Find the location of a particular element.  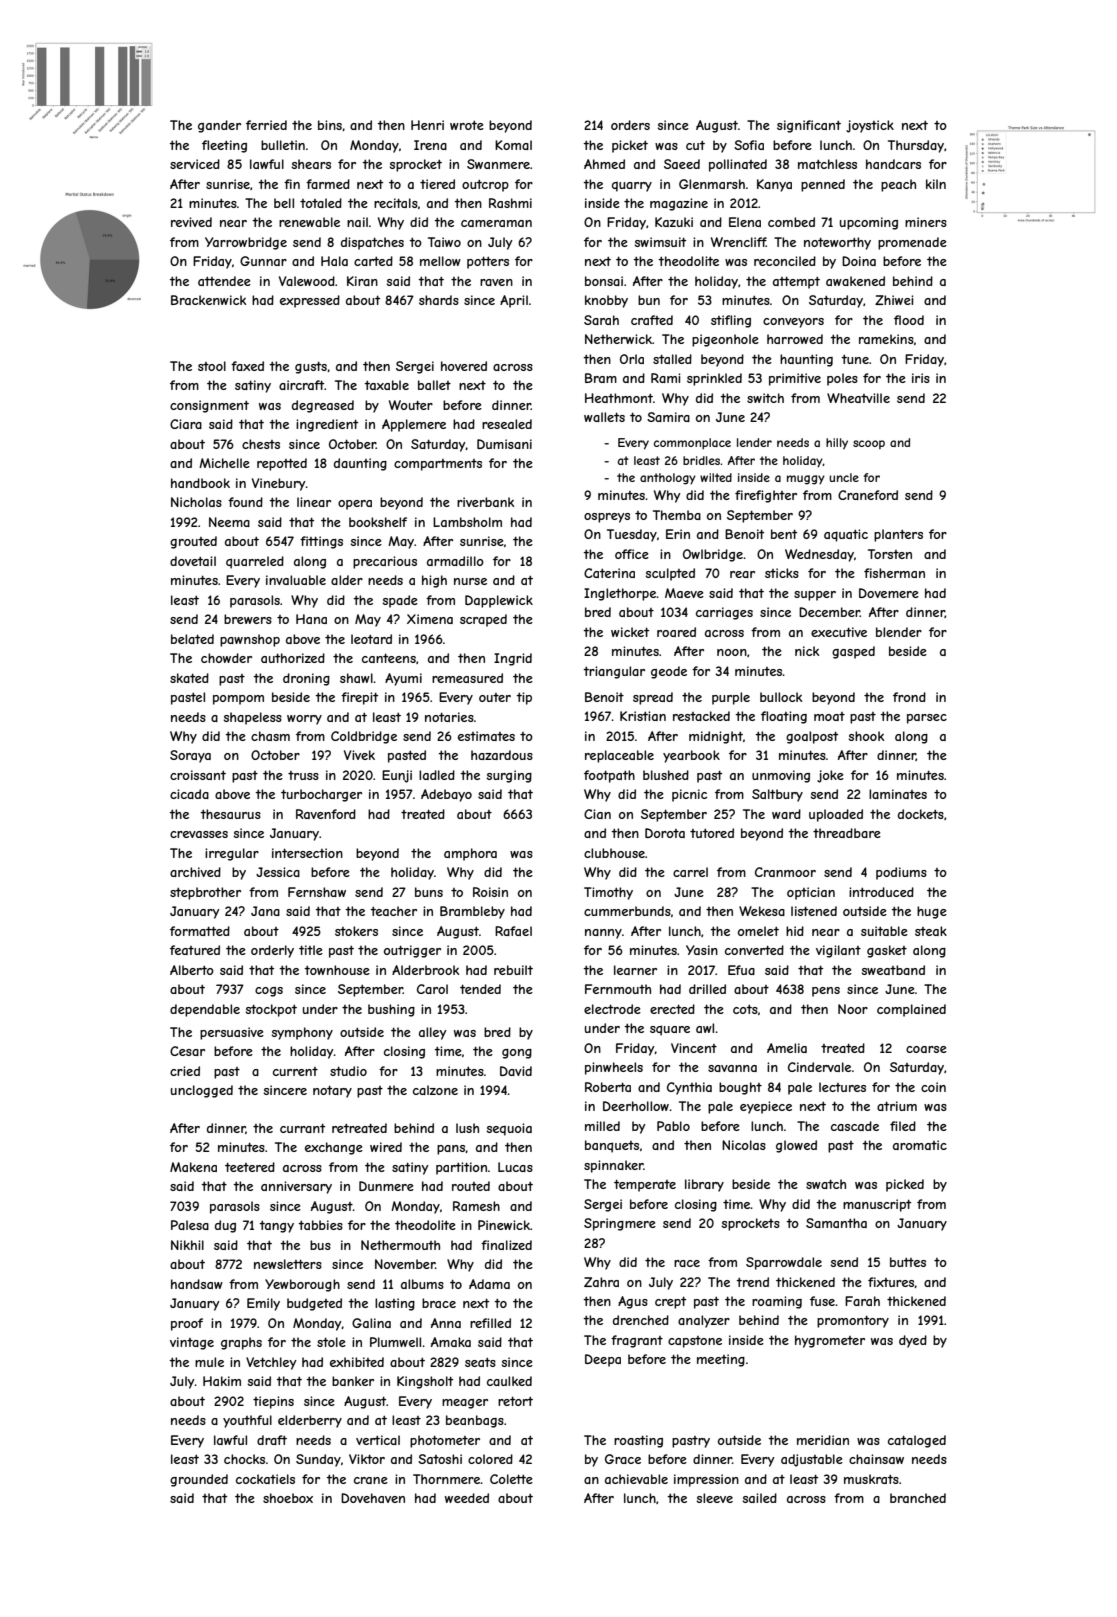

promenade is located at coordinates (912, 243).
